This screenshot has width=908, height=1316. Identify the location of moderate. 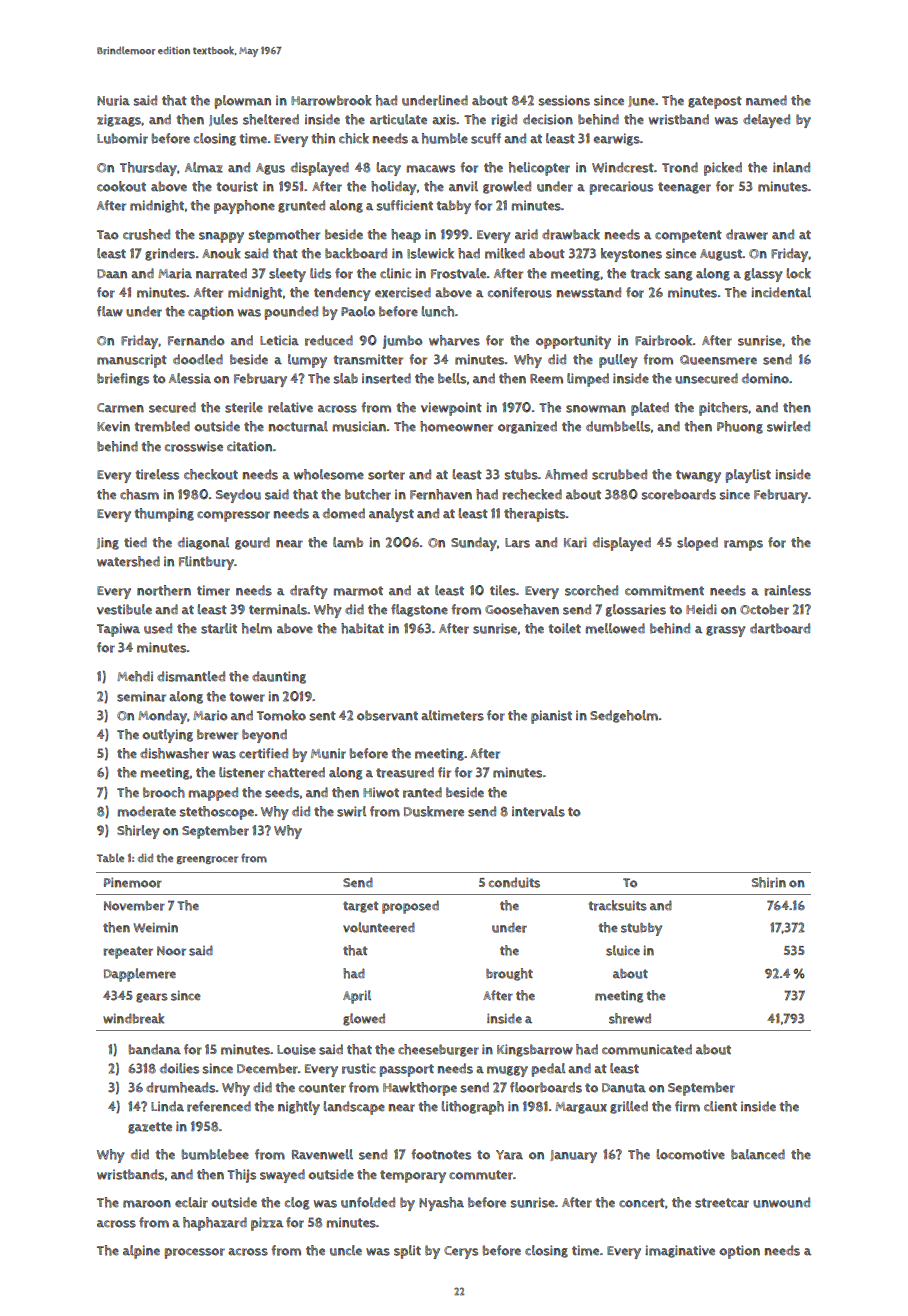
(147, 811).
